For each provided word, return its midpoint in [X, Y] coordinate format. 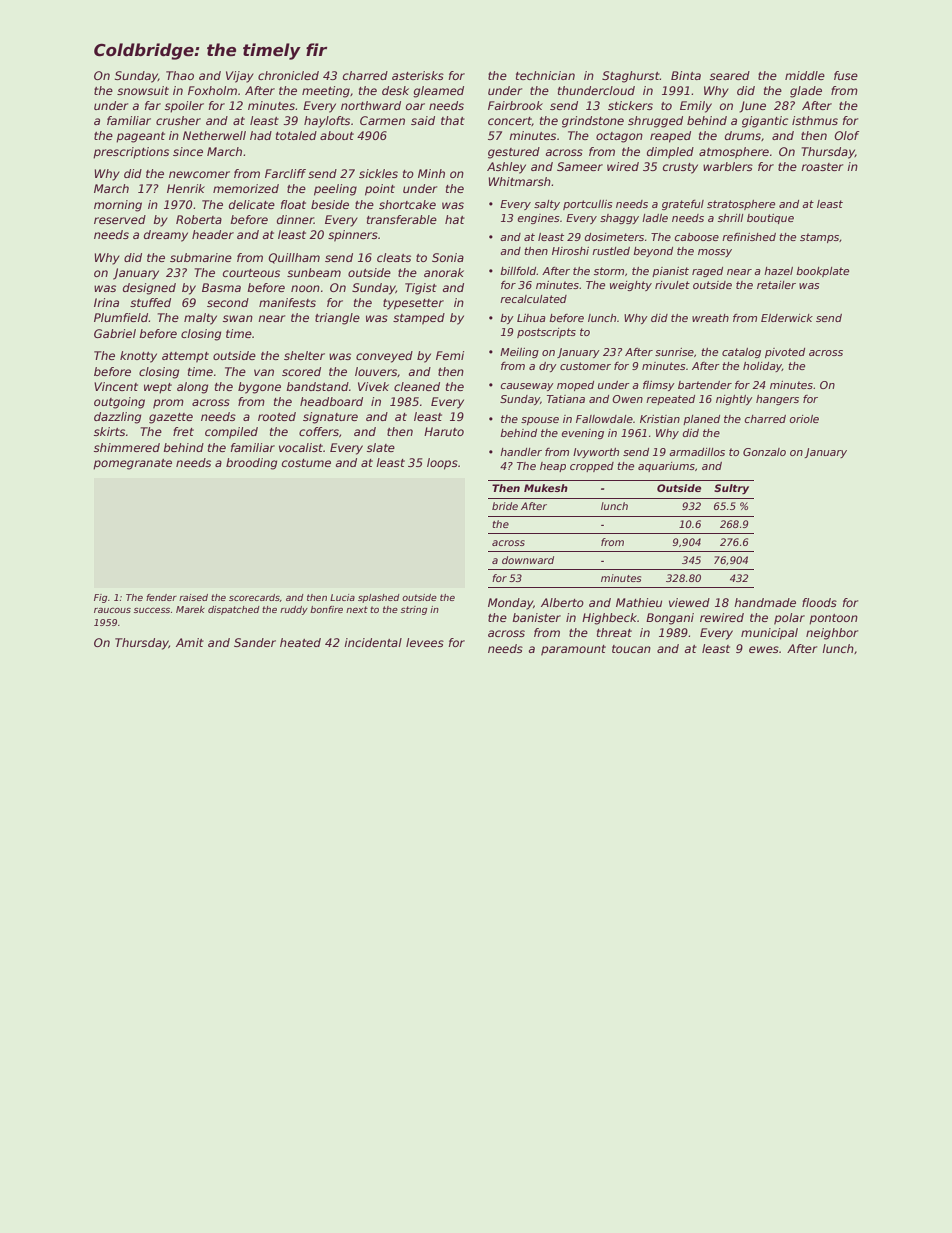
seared [730, 75]
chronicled [288, 75]
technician [545, 75]
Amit [190, 642]
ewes [764, 649]
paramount [573, 650]
